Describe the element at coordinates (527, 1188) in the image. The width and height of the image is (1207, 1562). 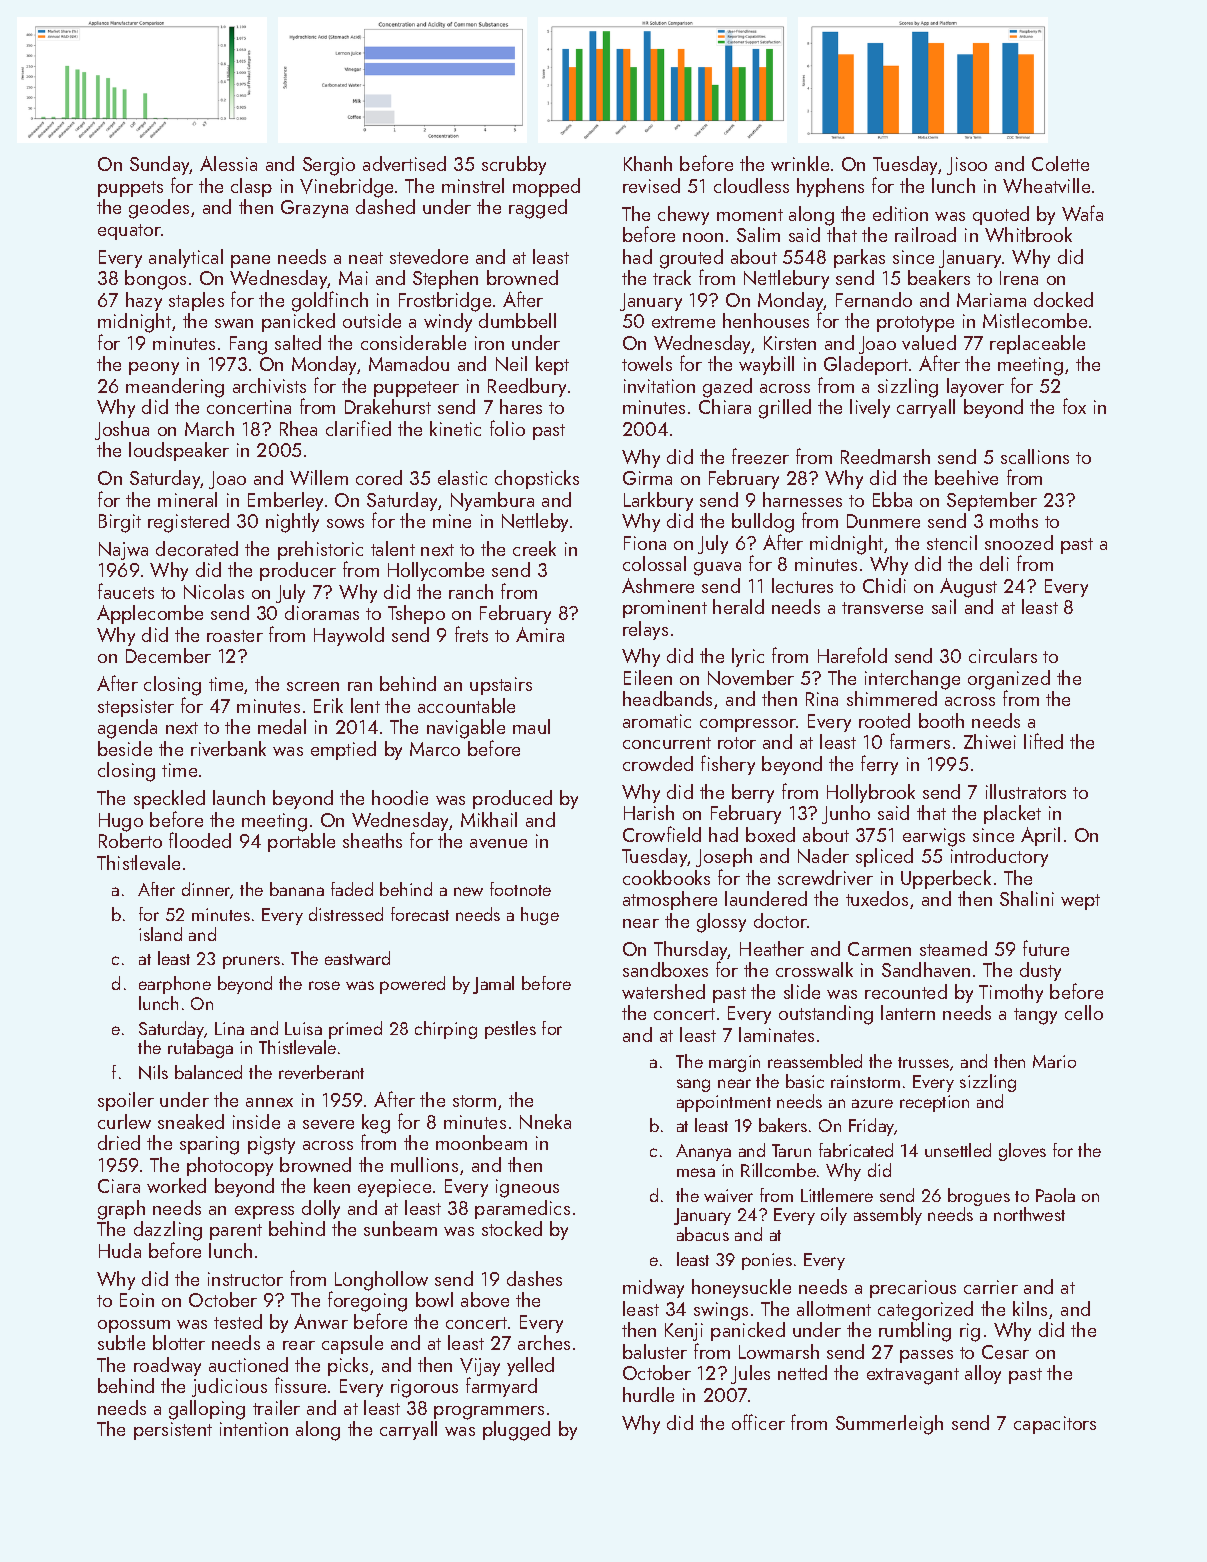
I see `igneous` at that location.
